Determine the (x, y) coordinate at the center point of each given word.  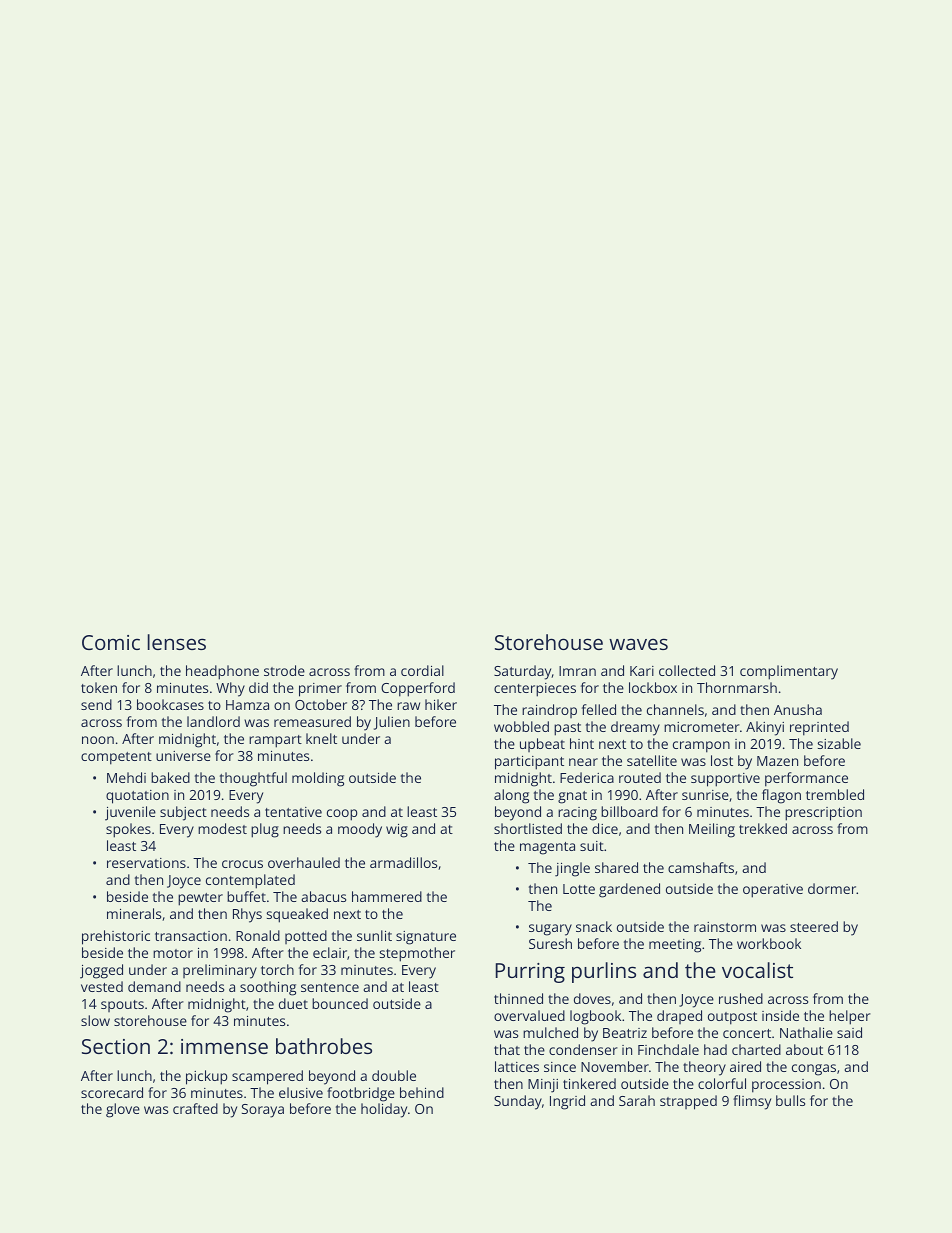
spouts (122, 1006)
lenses (177, 642)
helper (850, 1017)
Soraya (263, 1111)
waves (638, 644)
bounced (340, 1003)
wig (397, 831)
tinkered (589, 1083)
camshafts (701, 867)
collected (687, 670)
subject (183, 813)
